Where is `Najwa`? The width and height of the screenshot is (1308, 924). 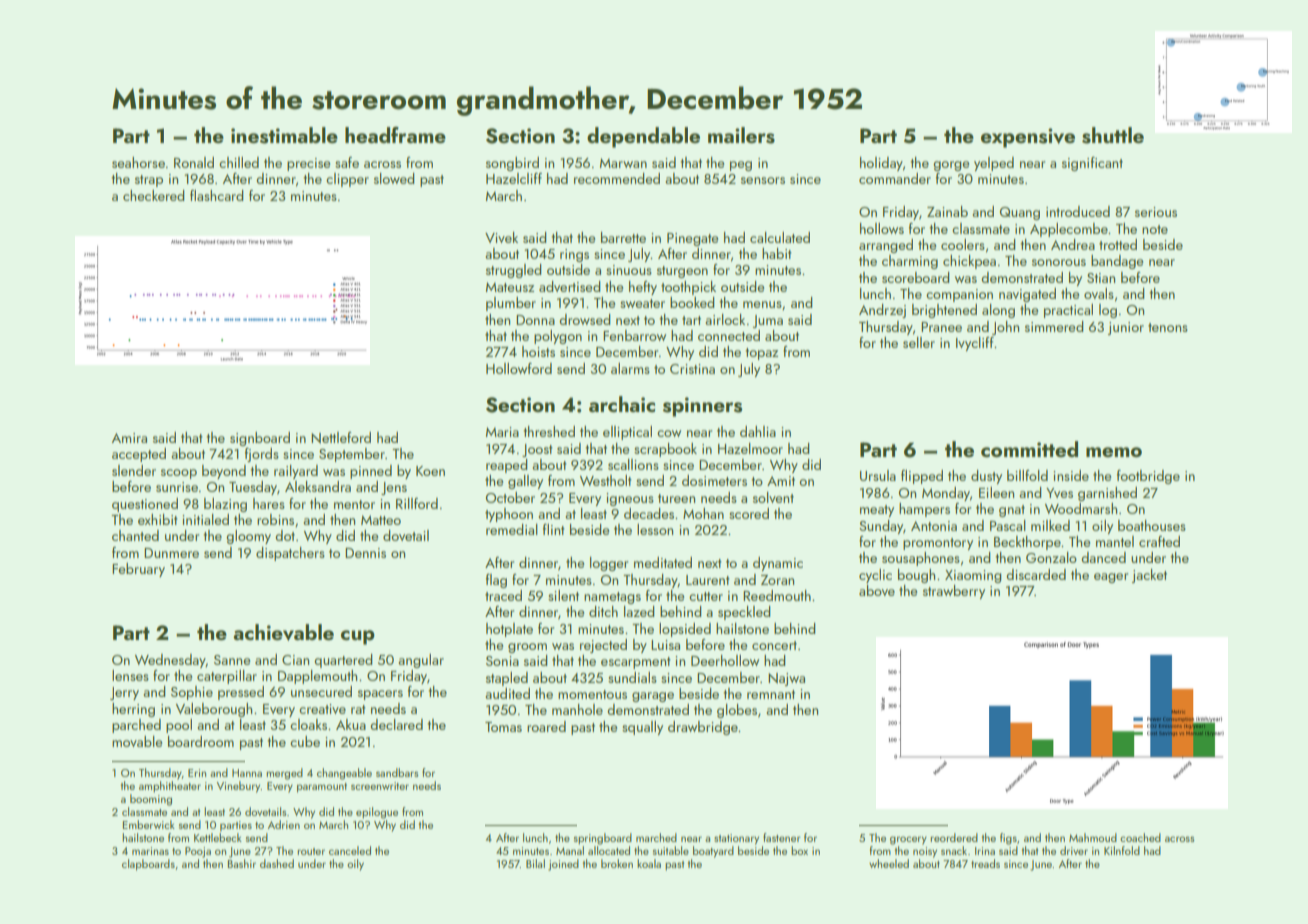 Najwa is located at coordinates (786, 679).
